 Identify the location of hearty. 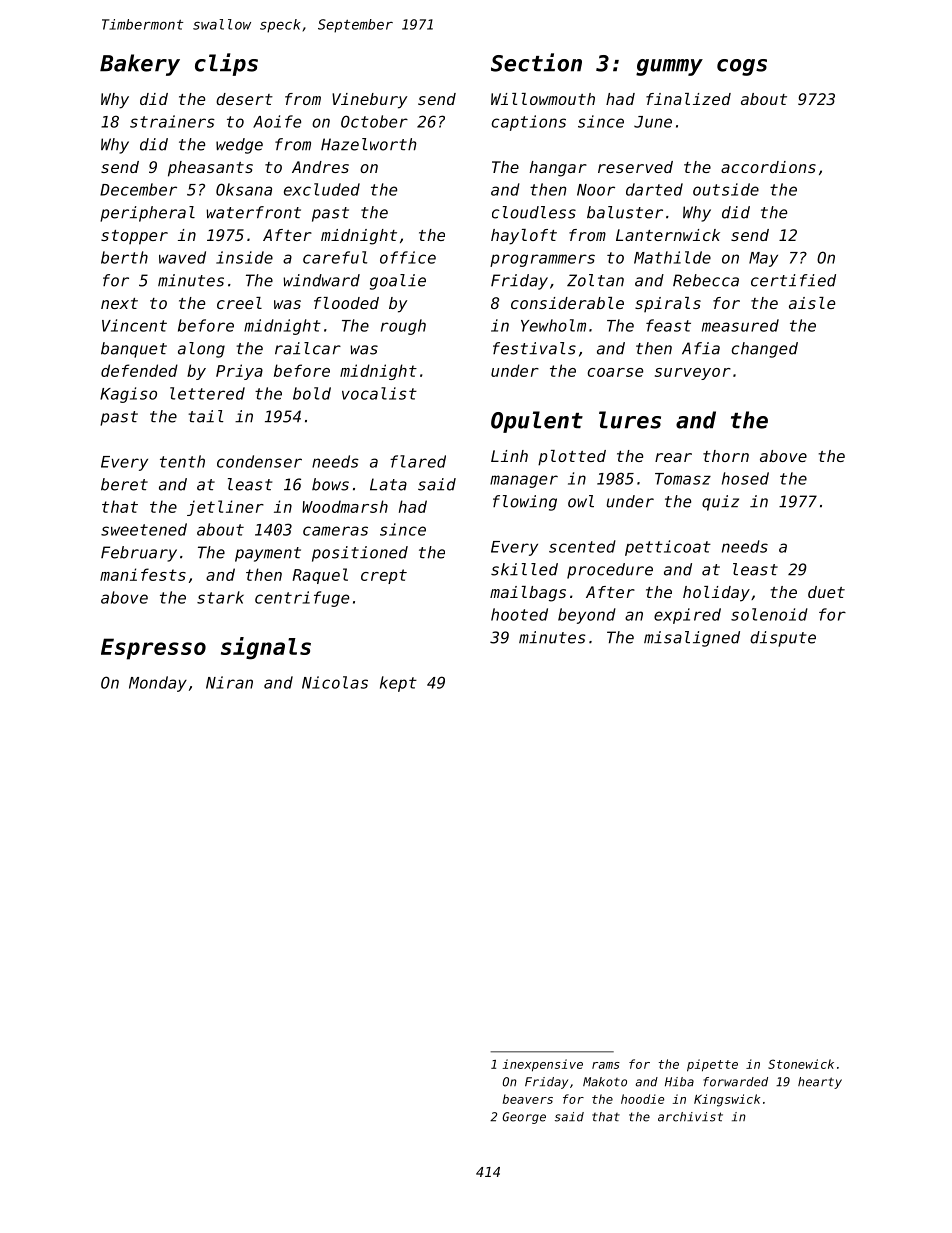
(820, 1083).
